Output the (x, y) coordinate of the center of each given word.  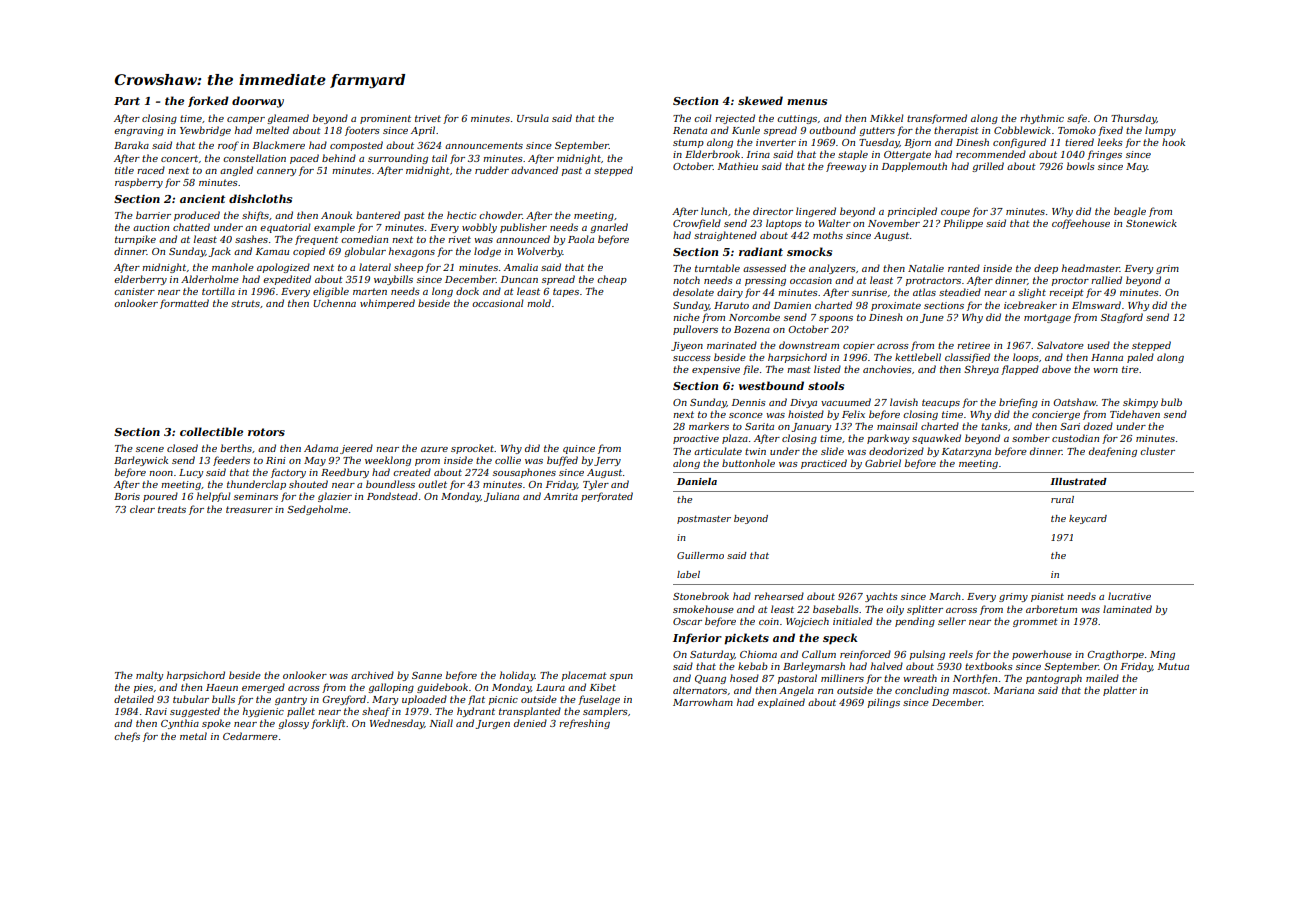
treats (172, 509)
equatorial (285, 228)
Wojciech (807, 622)
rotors (266, 432)
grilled (988, 167)
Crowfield (697, 224)
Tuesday (879, 143)
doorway (258, 102)
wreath (920, 678)
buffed (562, 461)
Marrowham (703, 702)
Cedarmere (250, 736)
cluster (1157, 451)
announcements (484, 145)
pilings (884, 703)
